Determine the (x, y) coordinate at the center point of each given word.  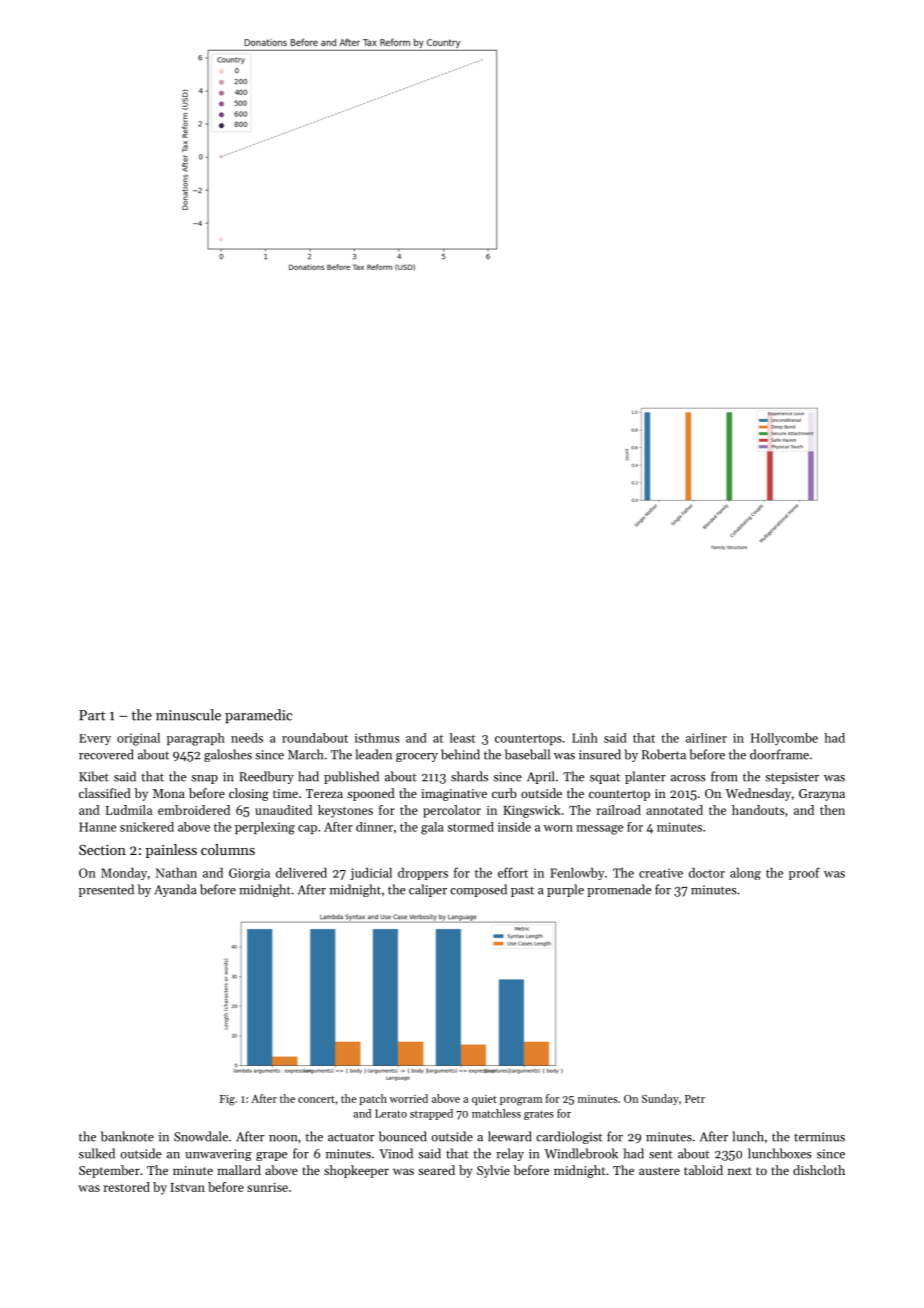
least (462, 738)
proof (804, 873)
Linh (585, 738)
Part (92, 715)
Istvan (187, 1187)
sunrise (267, 1187)
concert (316, 1099)
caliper (428, 890)
